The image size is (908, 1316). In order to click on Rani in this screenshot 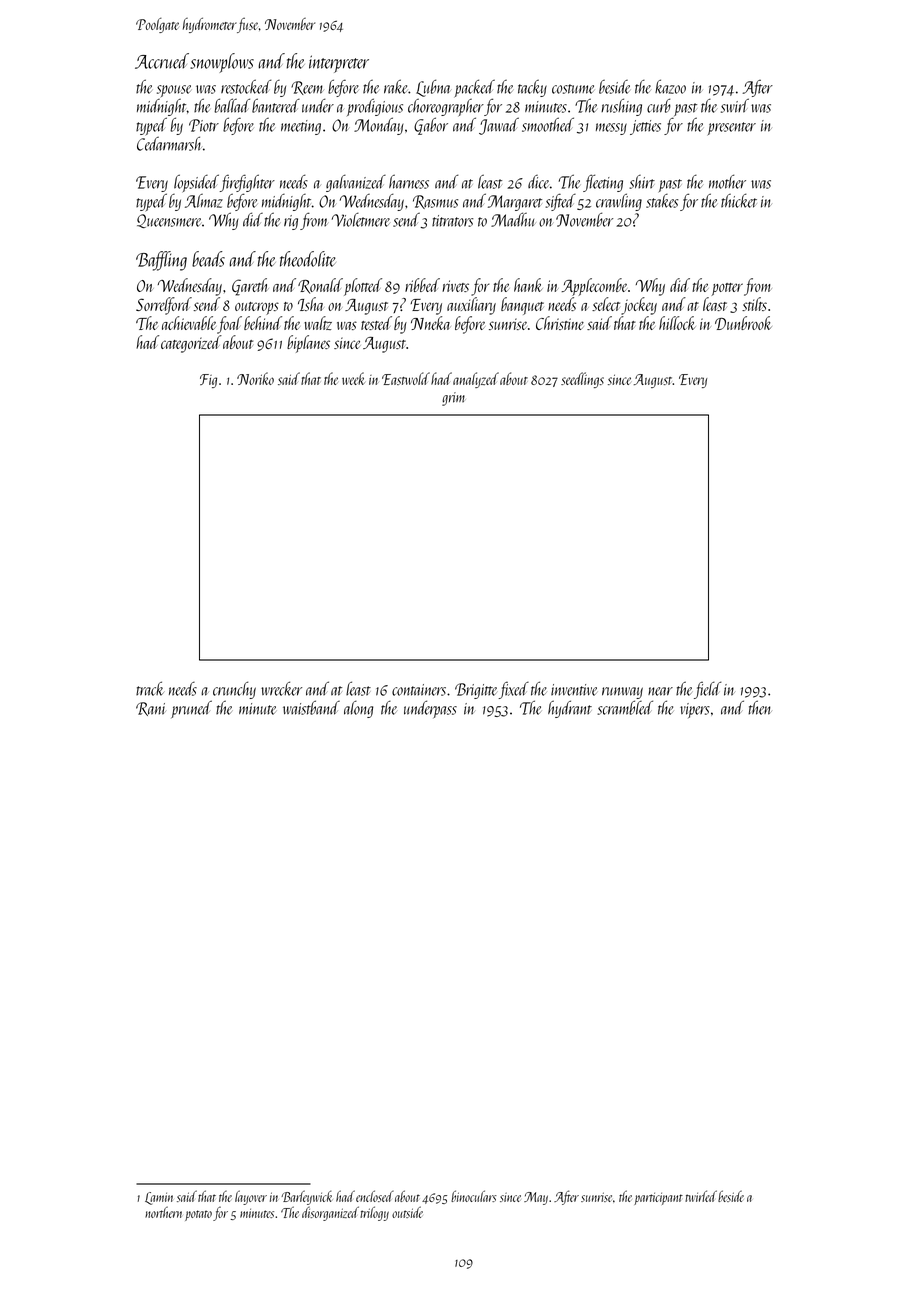, I will do `click(151, 709)`.
